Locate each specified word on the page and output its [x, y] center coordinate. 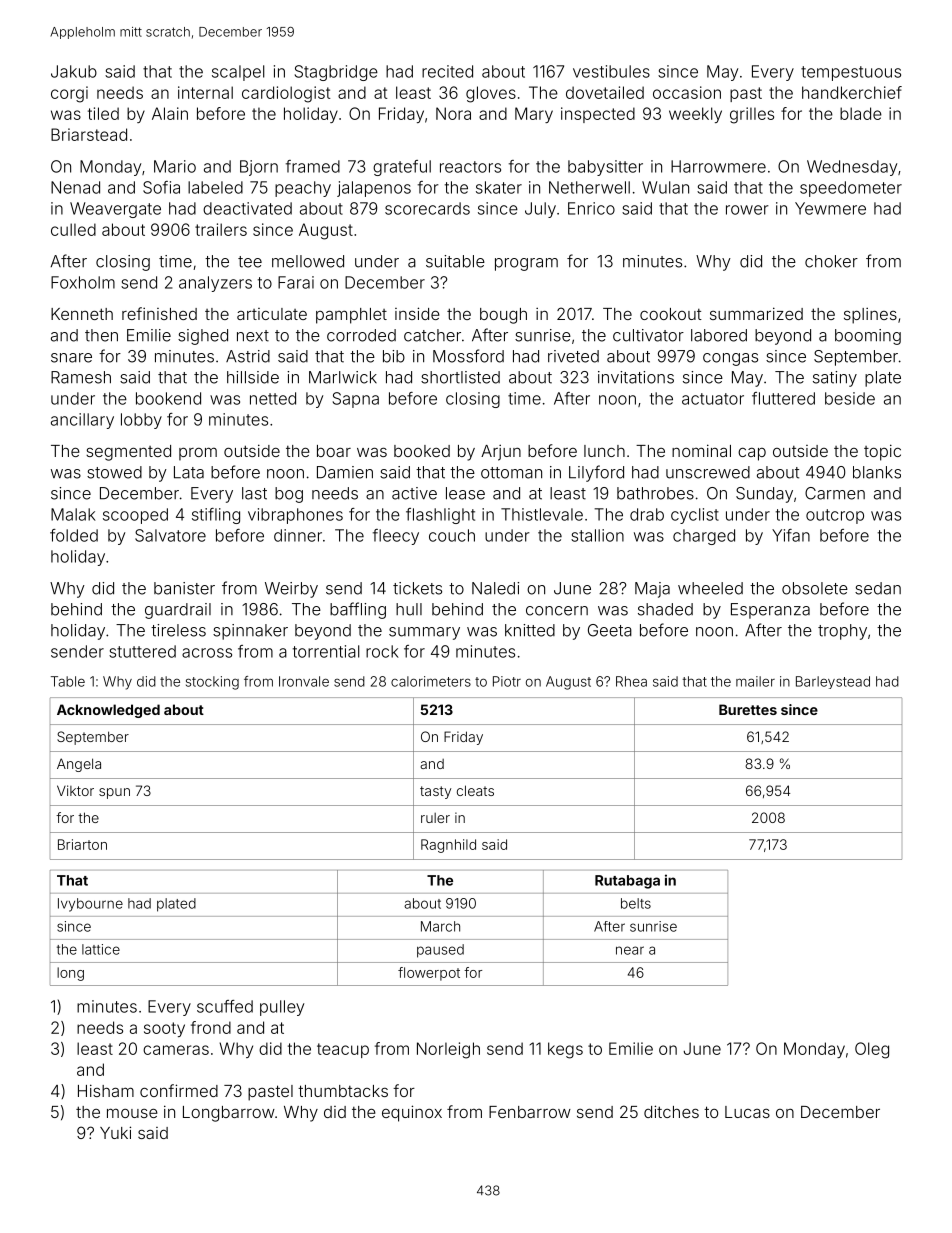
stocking [212, 683]
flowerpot [429, 974]
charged [704, 537]
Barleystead [833, 682]
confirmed [179, 1090]
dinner [298, 535]
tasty [435, 792]
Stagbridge [336, 73]
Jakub [74, 71]
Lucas [747, 1112]
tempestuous [851, 73]
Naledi [495, 588]
